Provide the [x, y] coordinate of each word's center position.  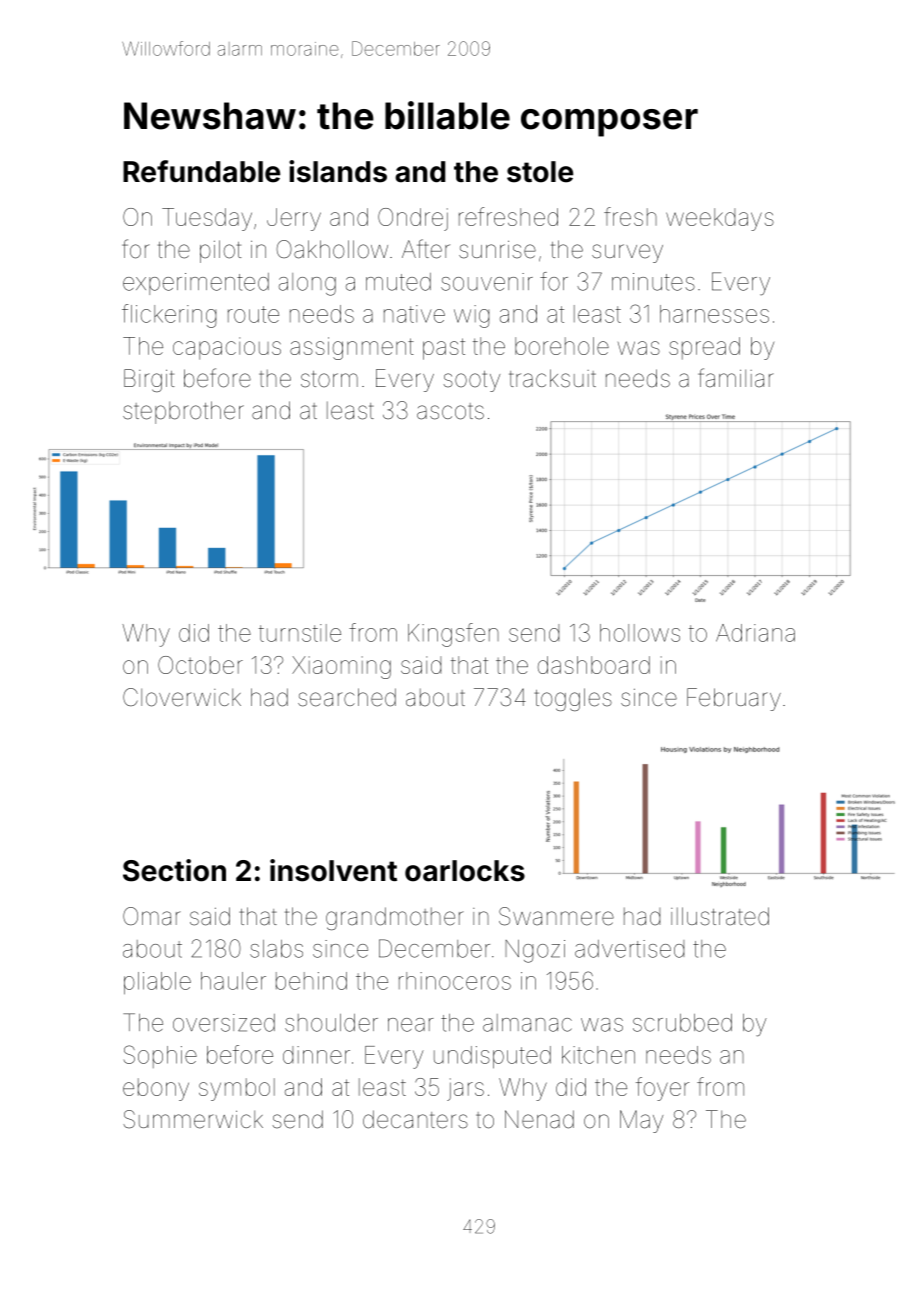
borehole [562, 346]
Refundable [201, 171]
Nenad [539, 1119]
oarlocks [465, 871]
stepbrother [183, 412]
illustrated [720, 916]
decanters [415, 1119]
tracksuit [552, 378]
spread [704, 348]
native [414, 314]
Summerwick [193, 1119]
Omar [152, 916]
